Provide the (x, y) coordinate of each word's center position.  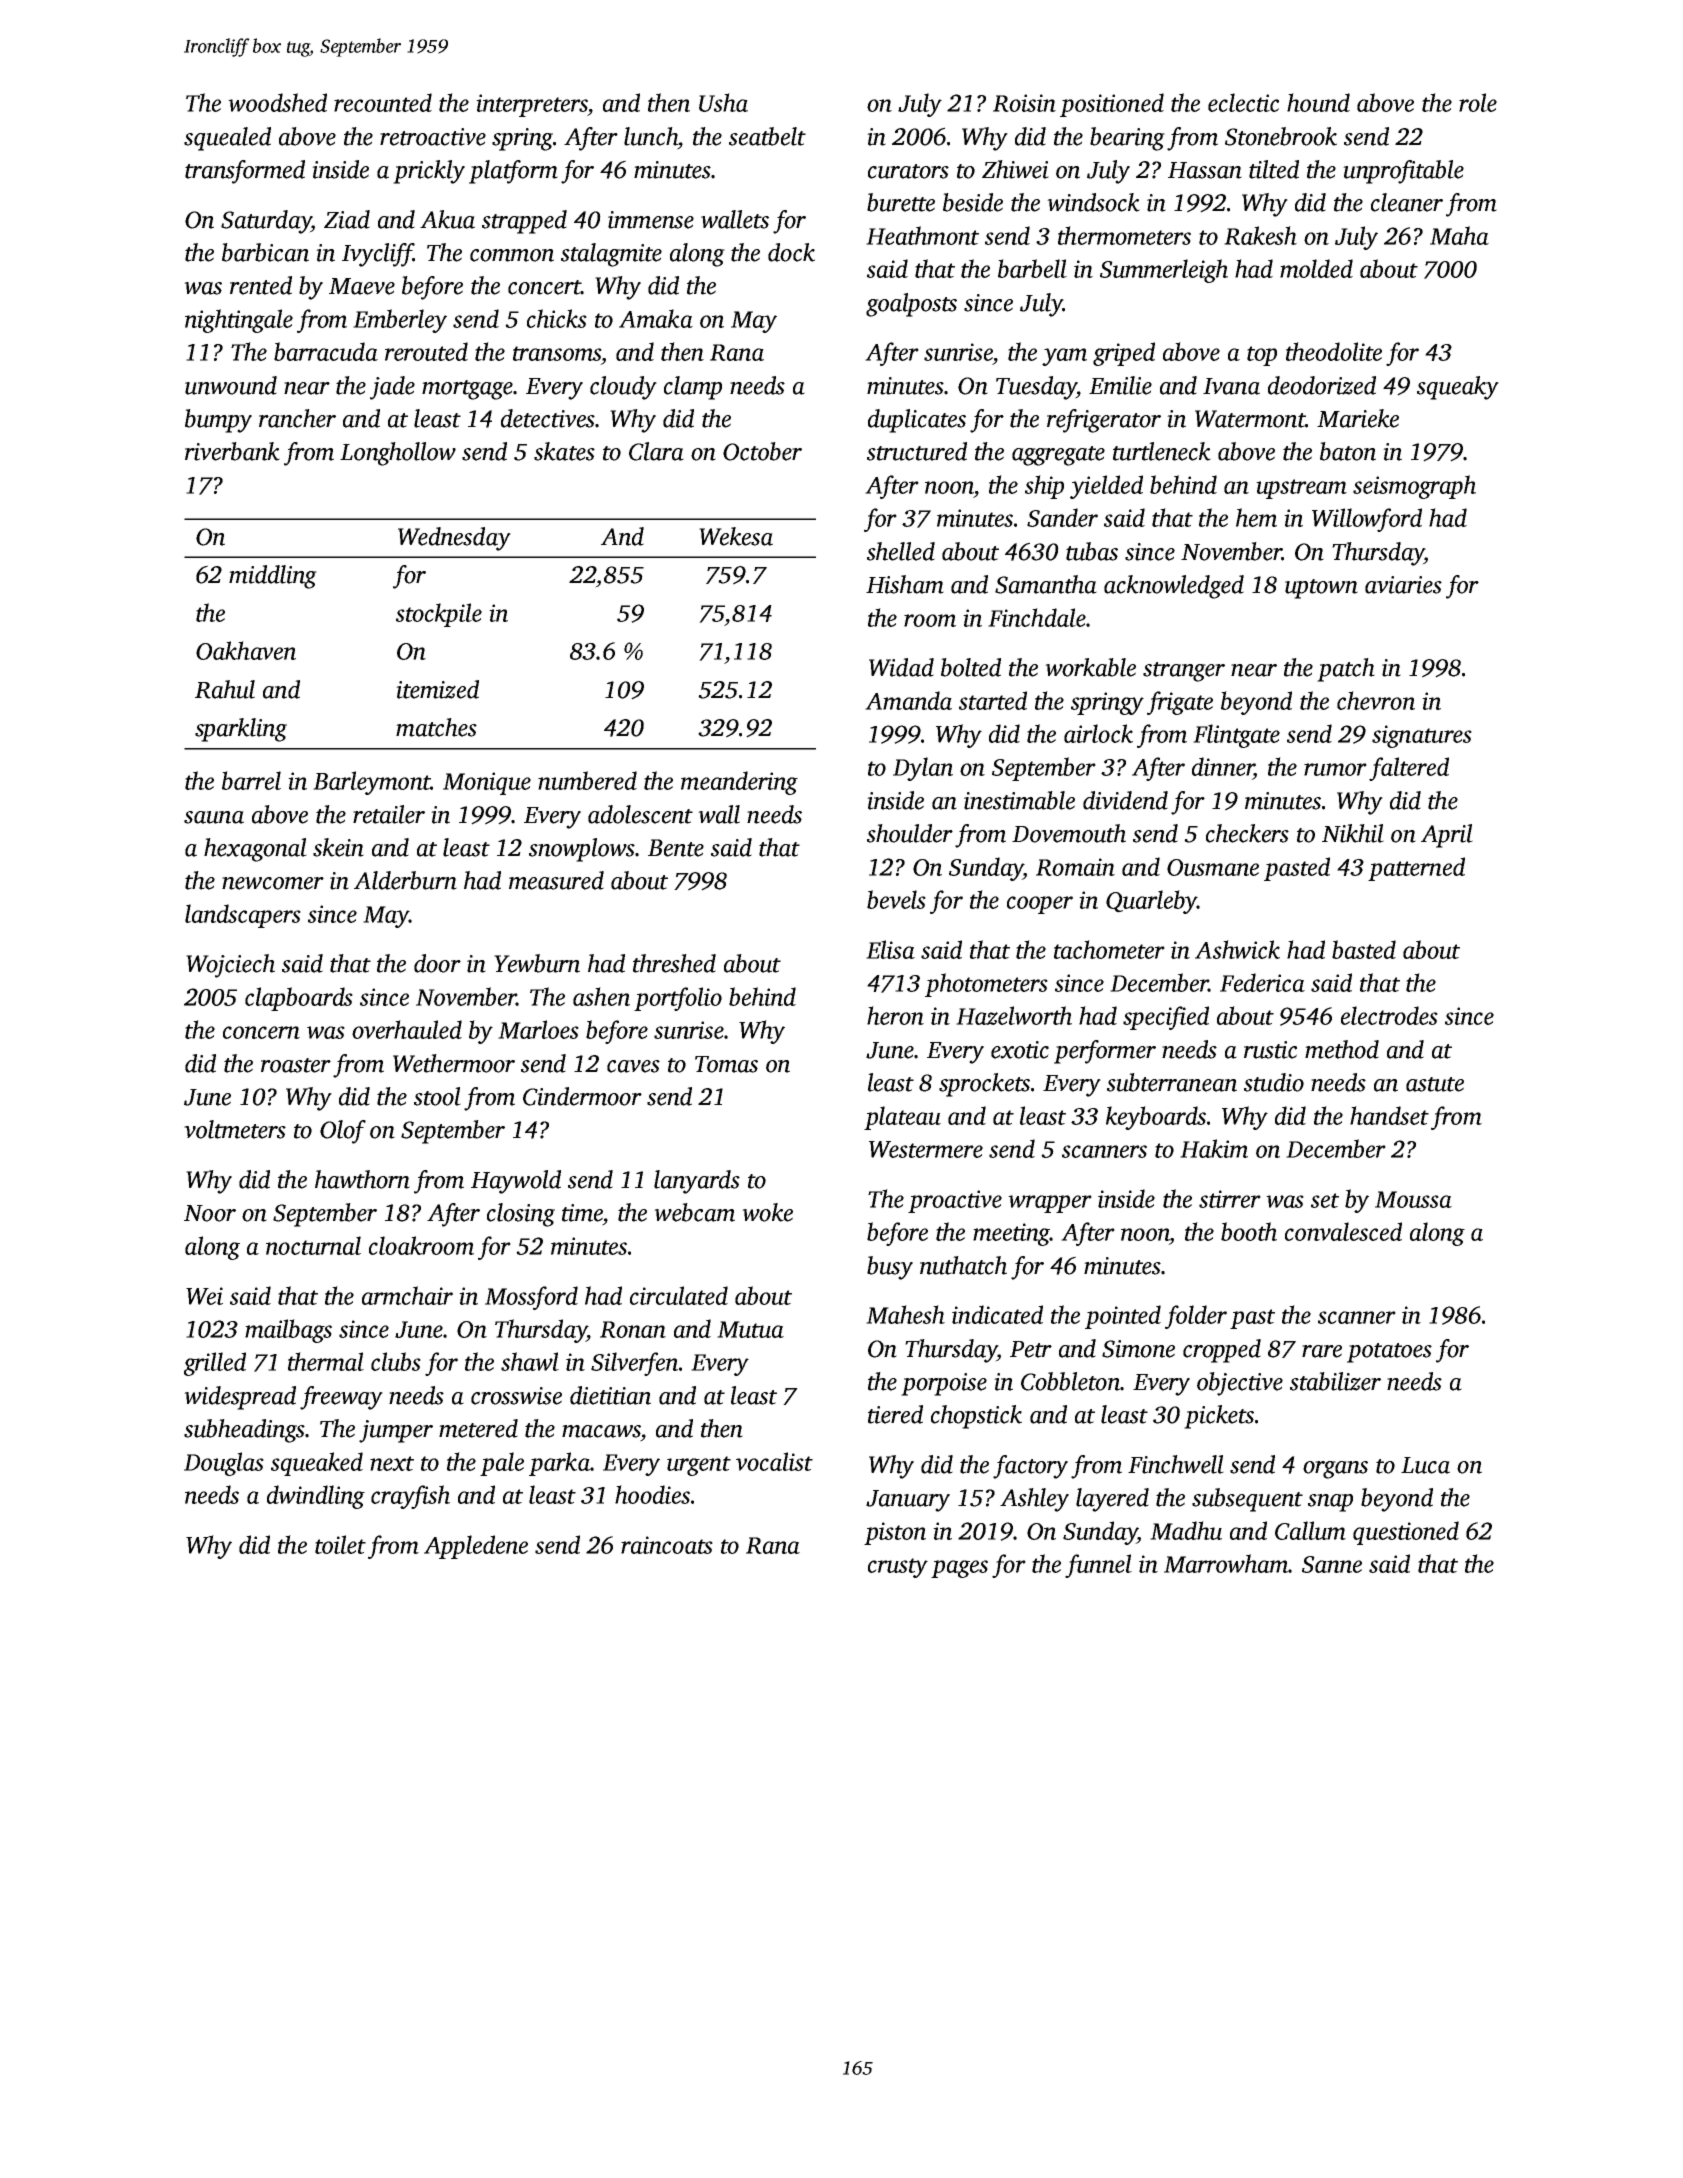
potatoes (1389, 1353)
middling (273, 577)
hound (1318, 102)
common (512, 255)
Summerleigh (1164, 271)
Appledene (476, 1547)
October (762, 451)
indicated (997, 1314)
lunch (651, 136)
